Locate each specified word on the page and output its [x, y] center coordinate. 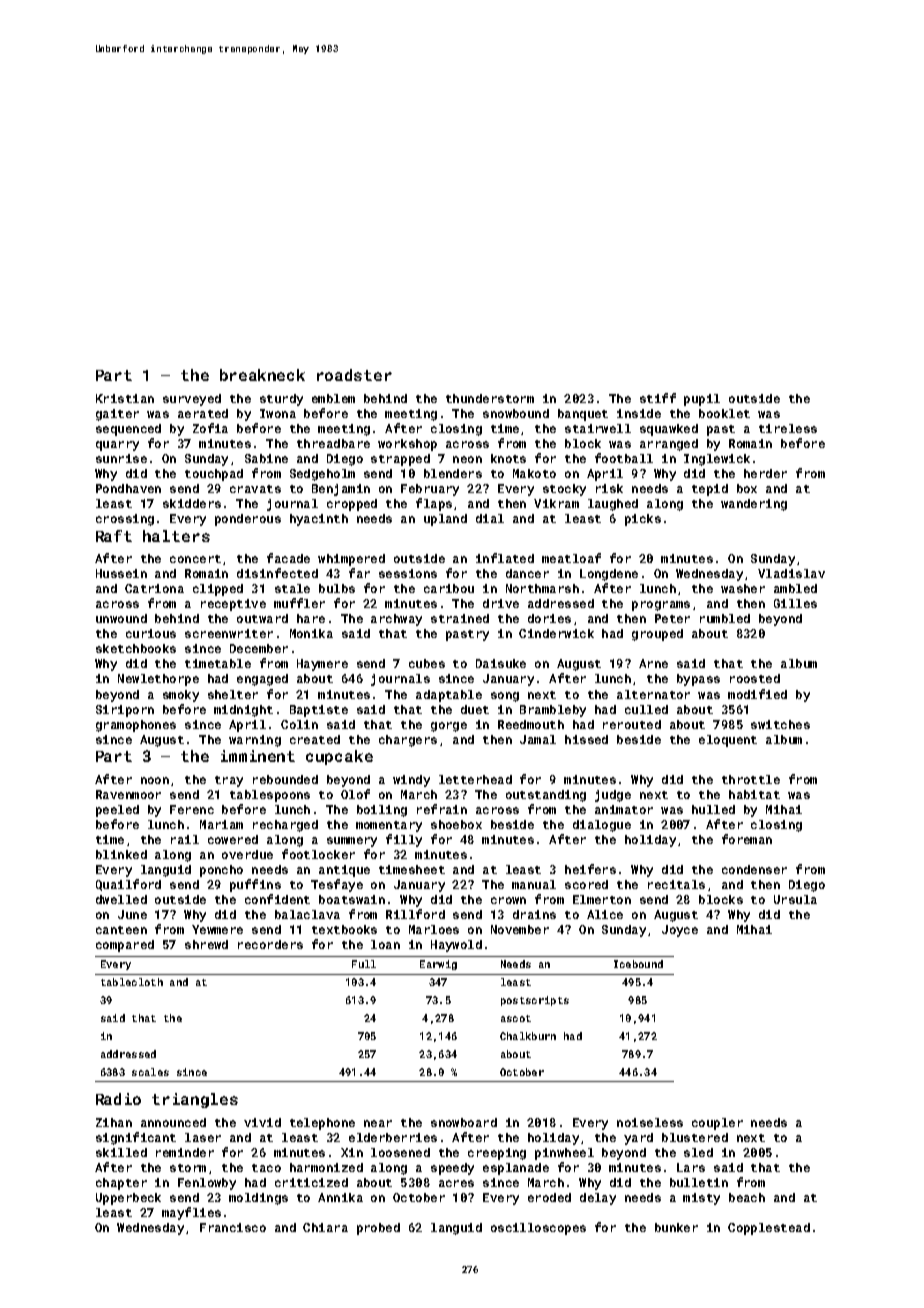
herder [765, 473]
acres [456, 1183]
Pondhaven [128, 488]
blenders [453, 473]
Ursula [795, 899]
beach [747, 1197]
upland [445, 520]
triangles [195, 1100]
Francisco [233, 1227]
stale [292, 588]
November [520, 929]
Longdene [609, 575]
